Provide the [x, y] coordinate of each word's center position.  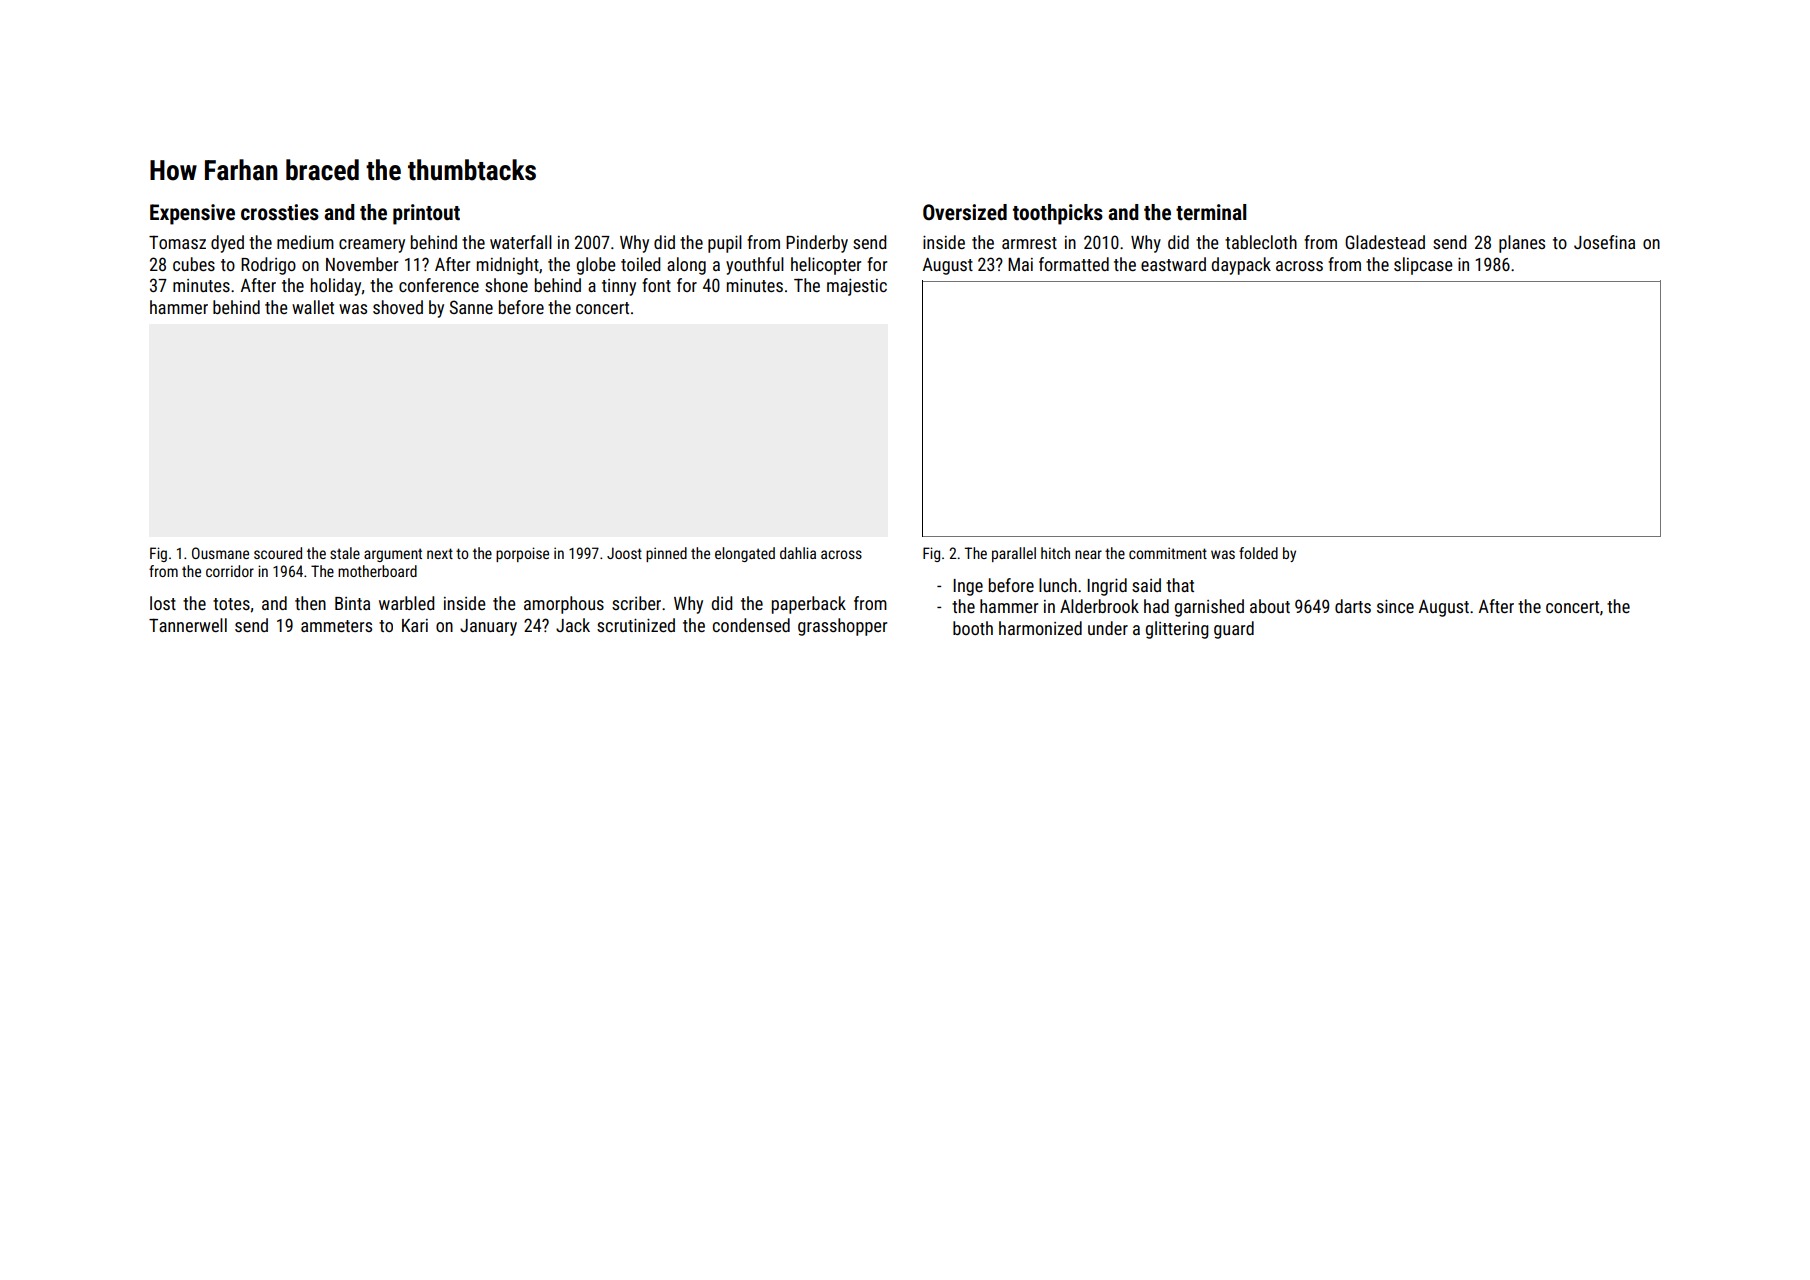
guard [1234, 630]
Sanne [471, 307]
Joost [624, 553]
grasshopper [842, 627]
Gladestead [1385, 242]
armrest [1029, 243]
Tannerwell [188, 625]
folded [1258, 553]
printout [426, 214]
